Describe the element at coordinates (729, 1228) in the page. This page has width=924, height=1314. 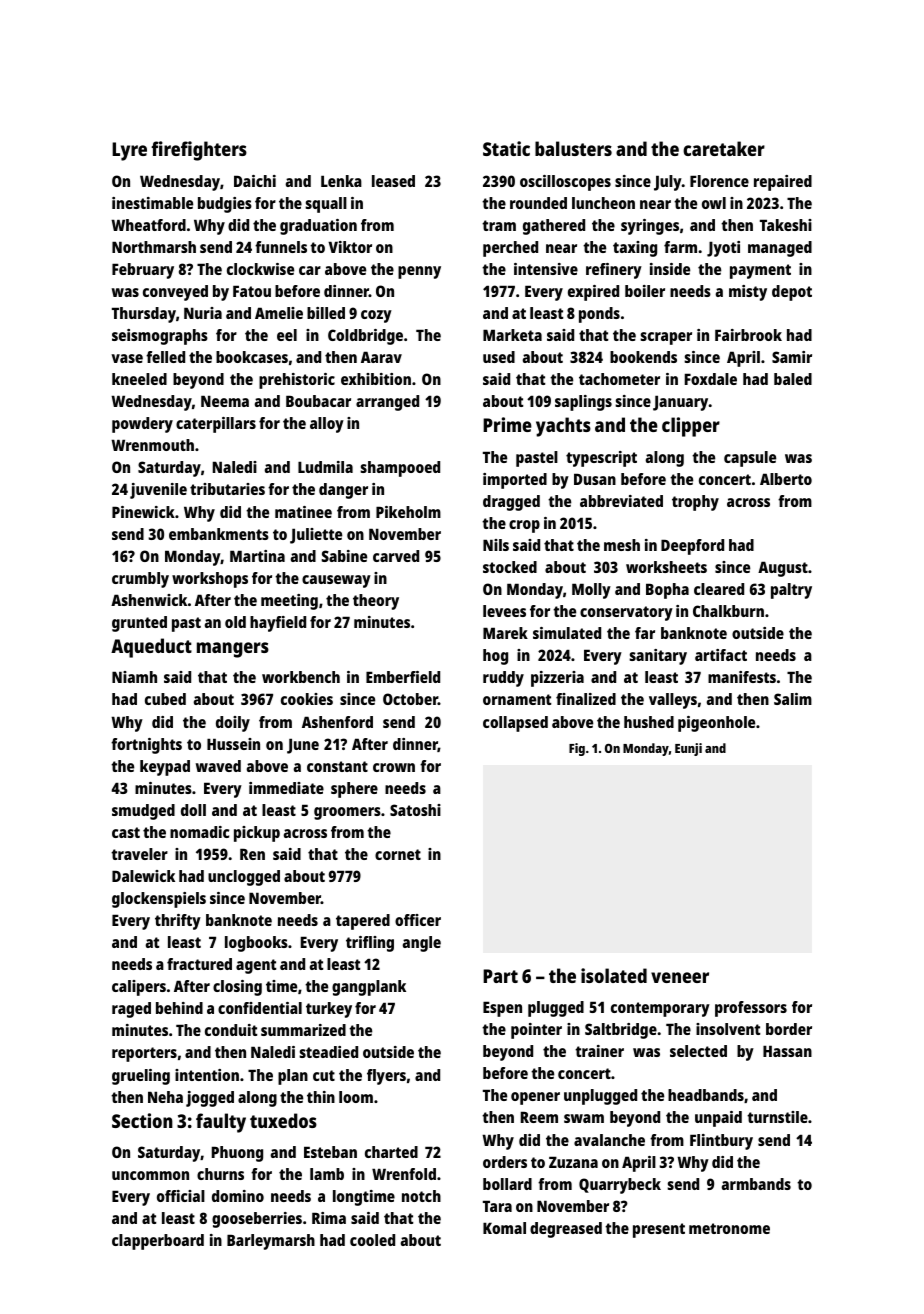
I see `metronome` at that location.
